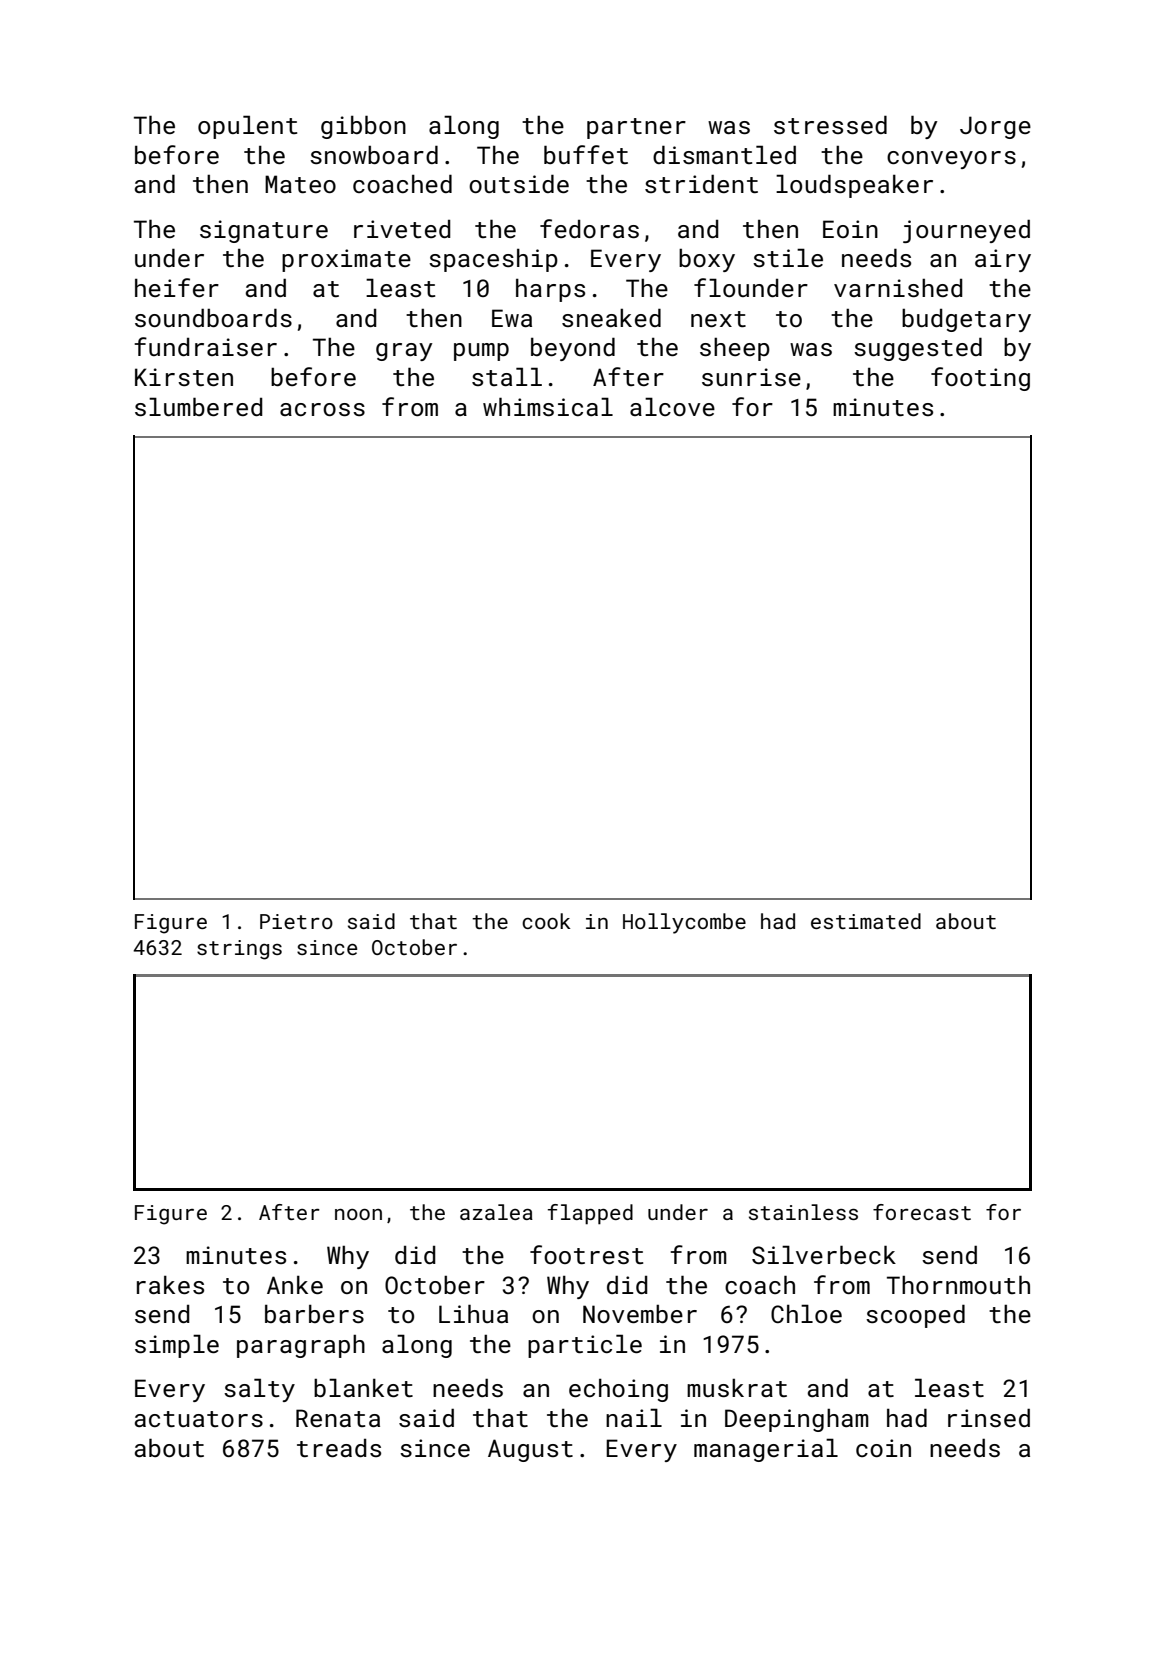 The image size is (1165, 1654). Describe the element at coordinates (322, 409) in the image. I see `across` at that location.
